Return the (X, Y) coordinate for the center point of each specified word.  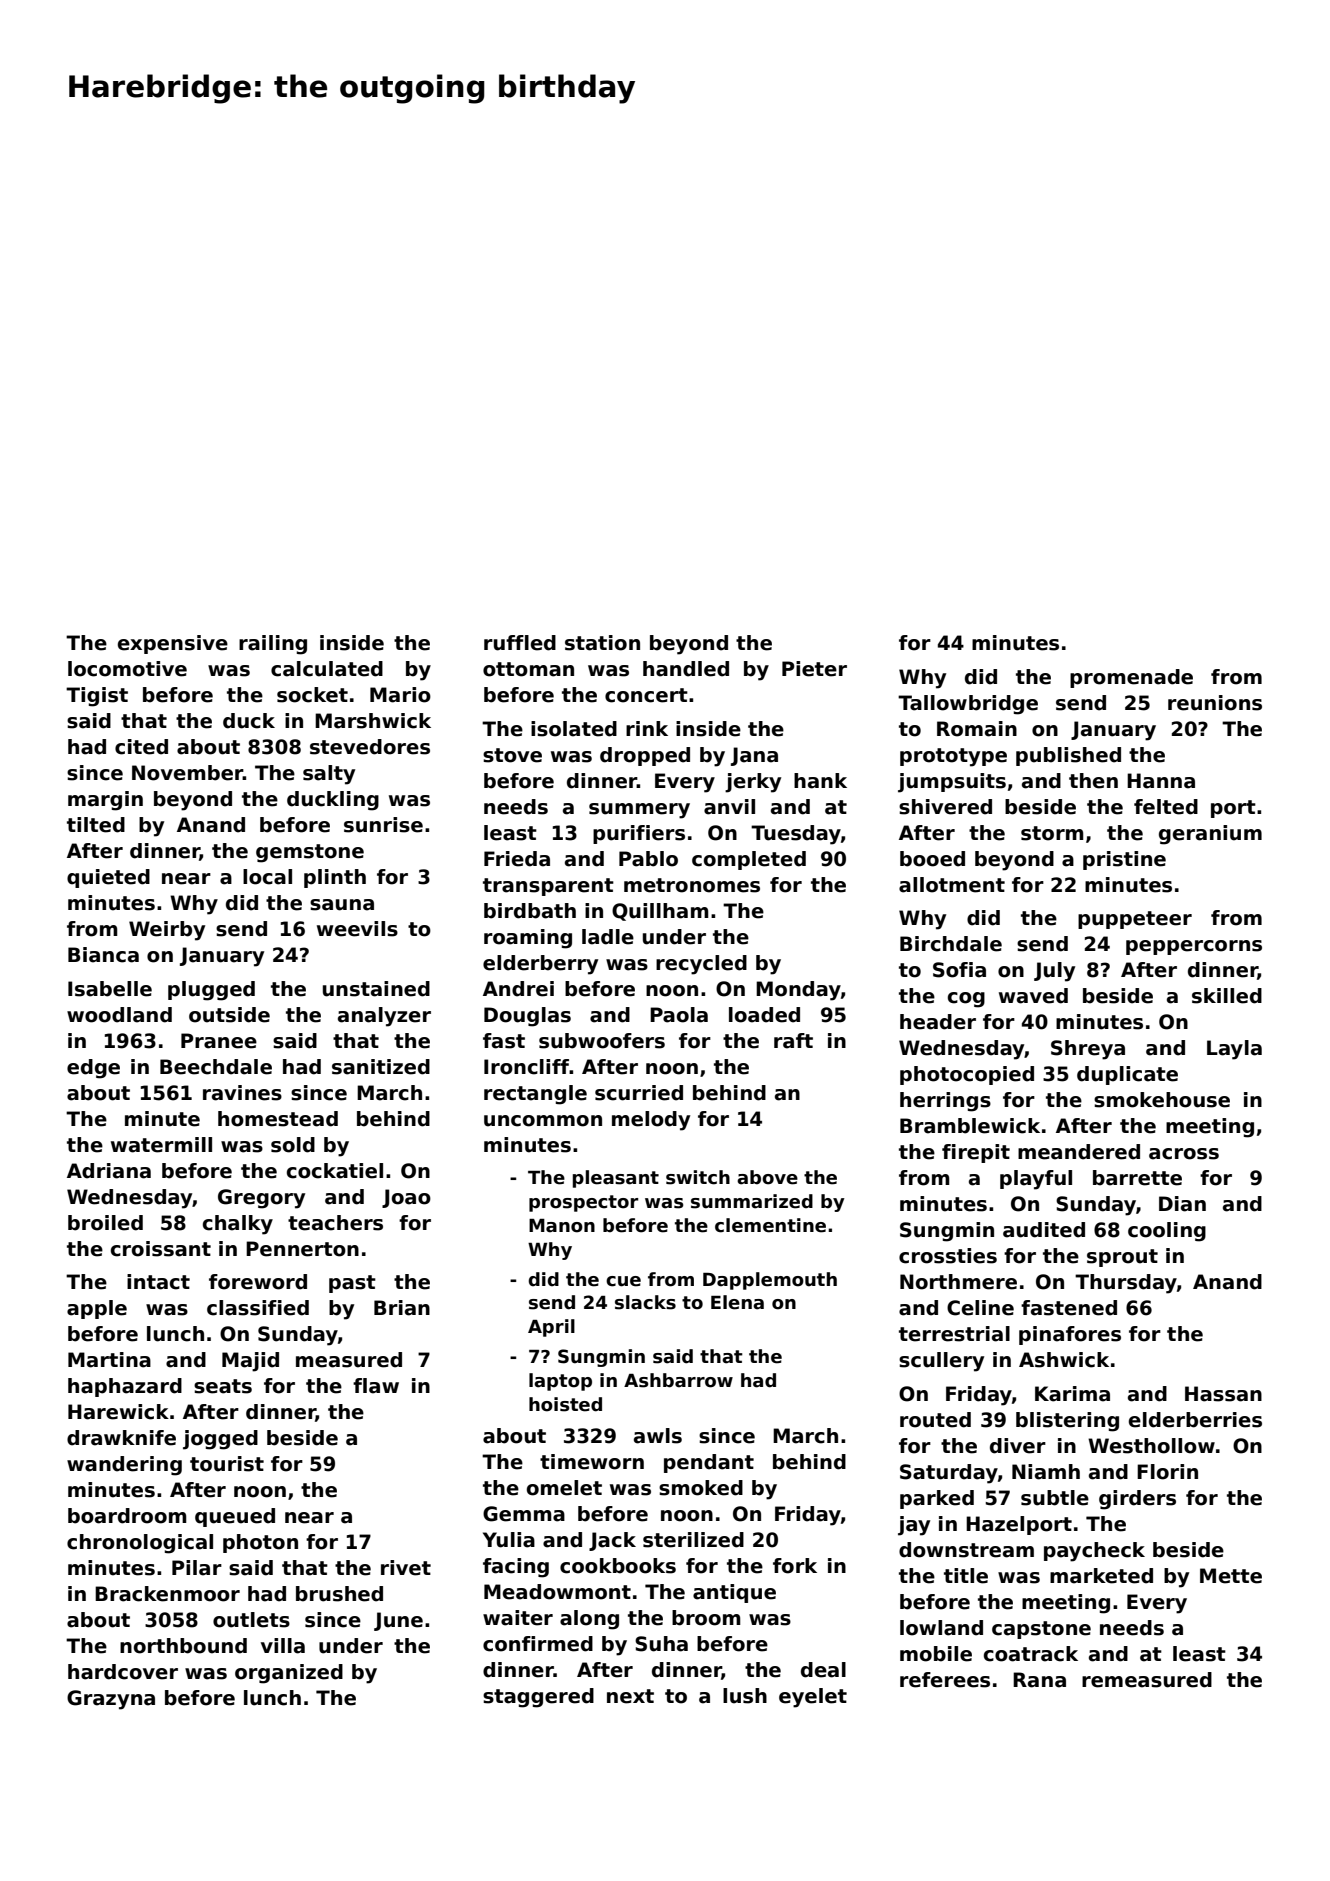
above (767, 1177)
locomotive (127, 669)
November (187, 773)
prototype (953, 757)
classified (258, 1308)
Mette (1231, 1576)
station (602, 643)
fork (795, 1566)
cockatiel (335, 1171)
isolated (574, 729)
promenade (1131, 678)
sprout (1122, 1258)
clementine (770, 1225)
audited (1044, 1230)
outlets (251, 1620)
